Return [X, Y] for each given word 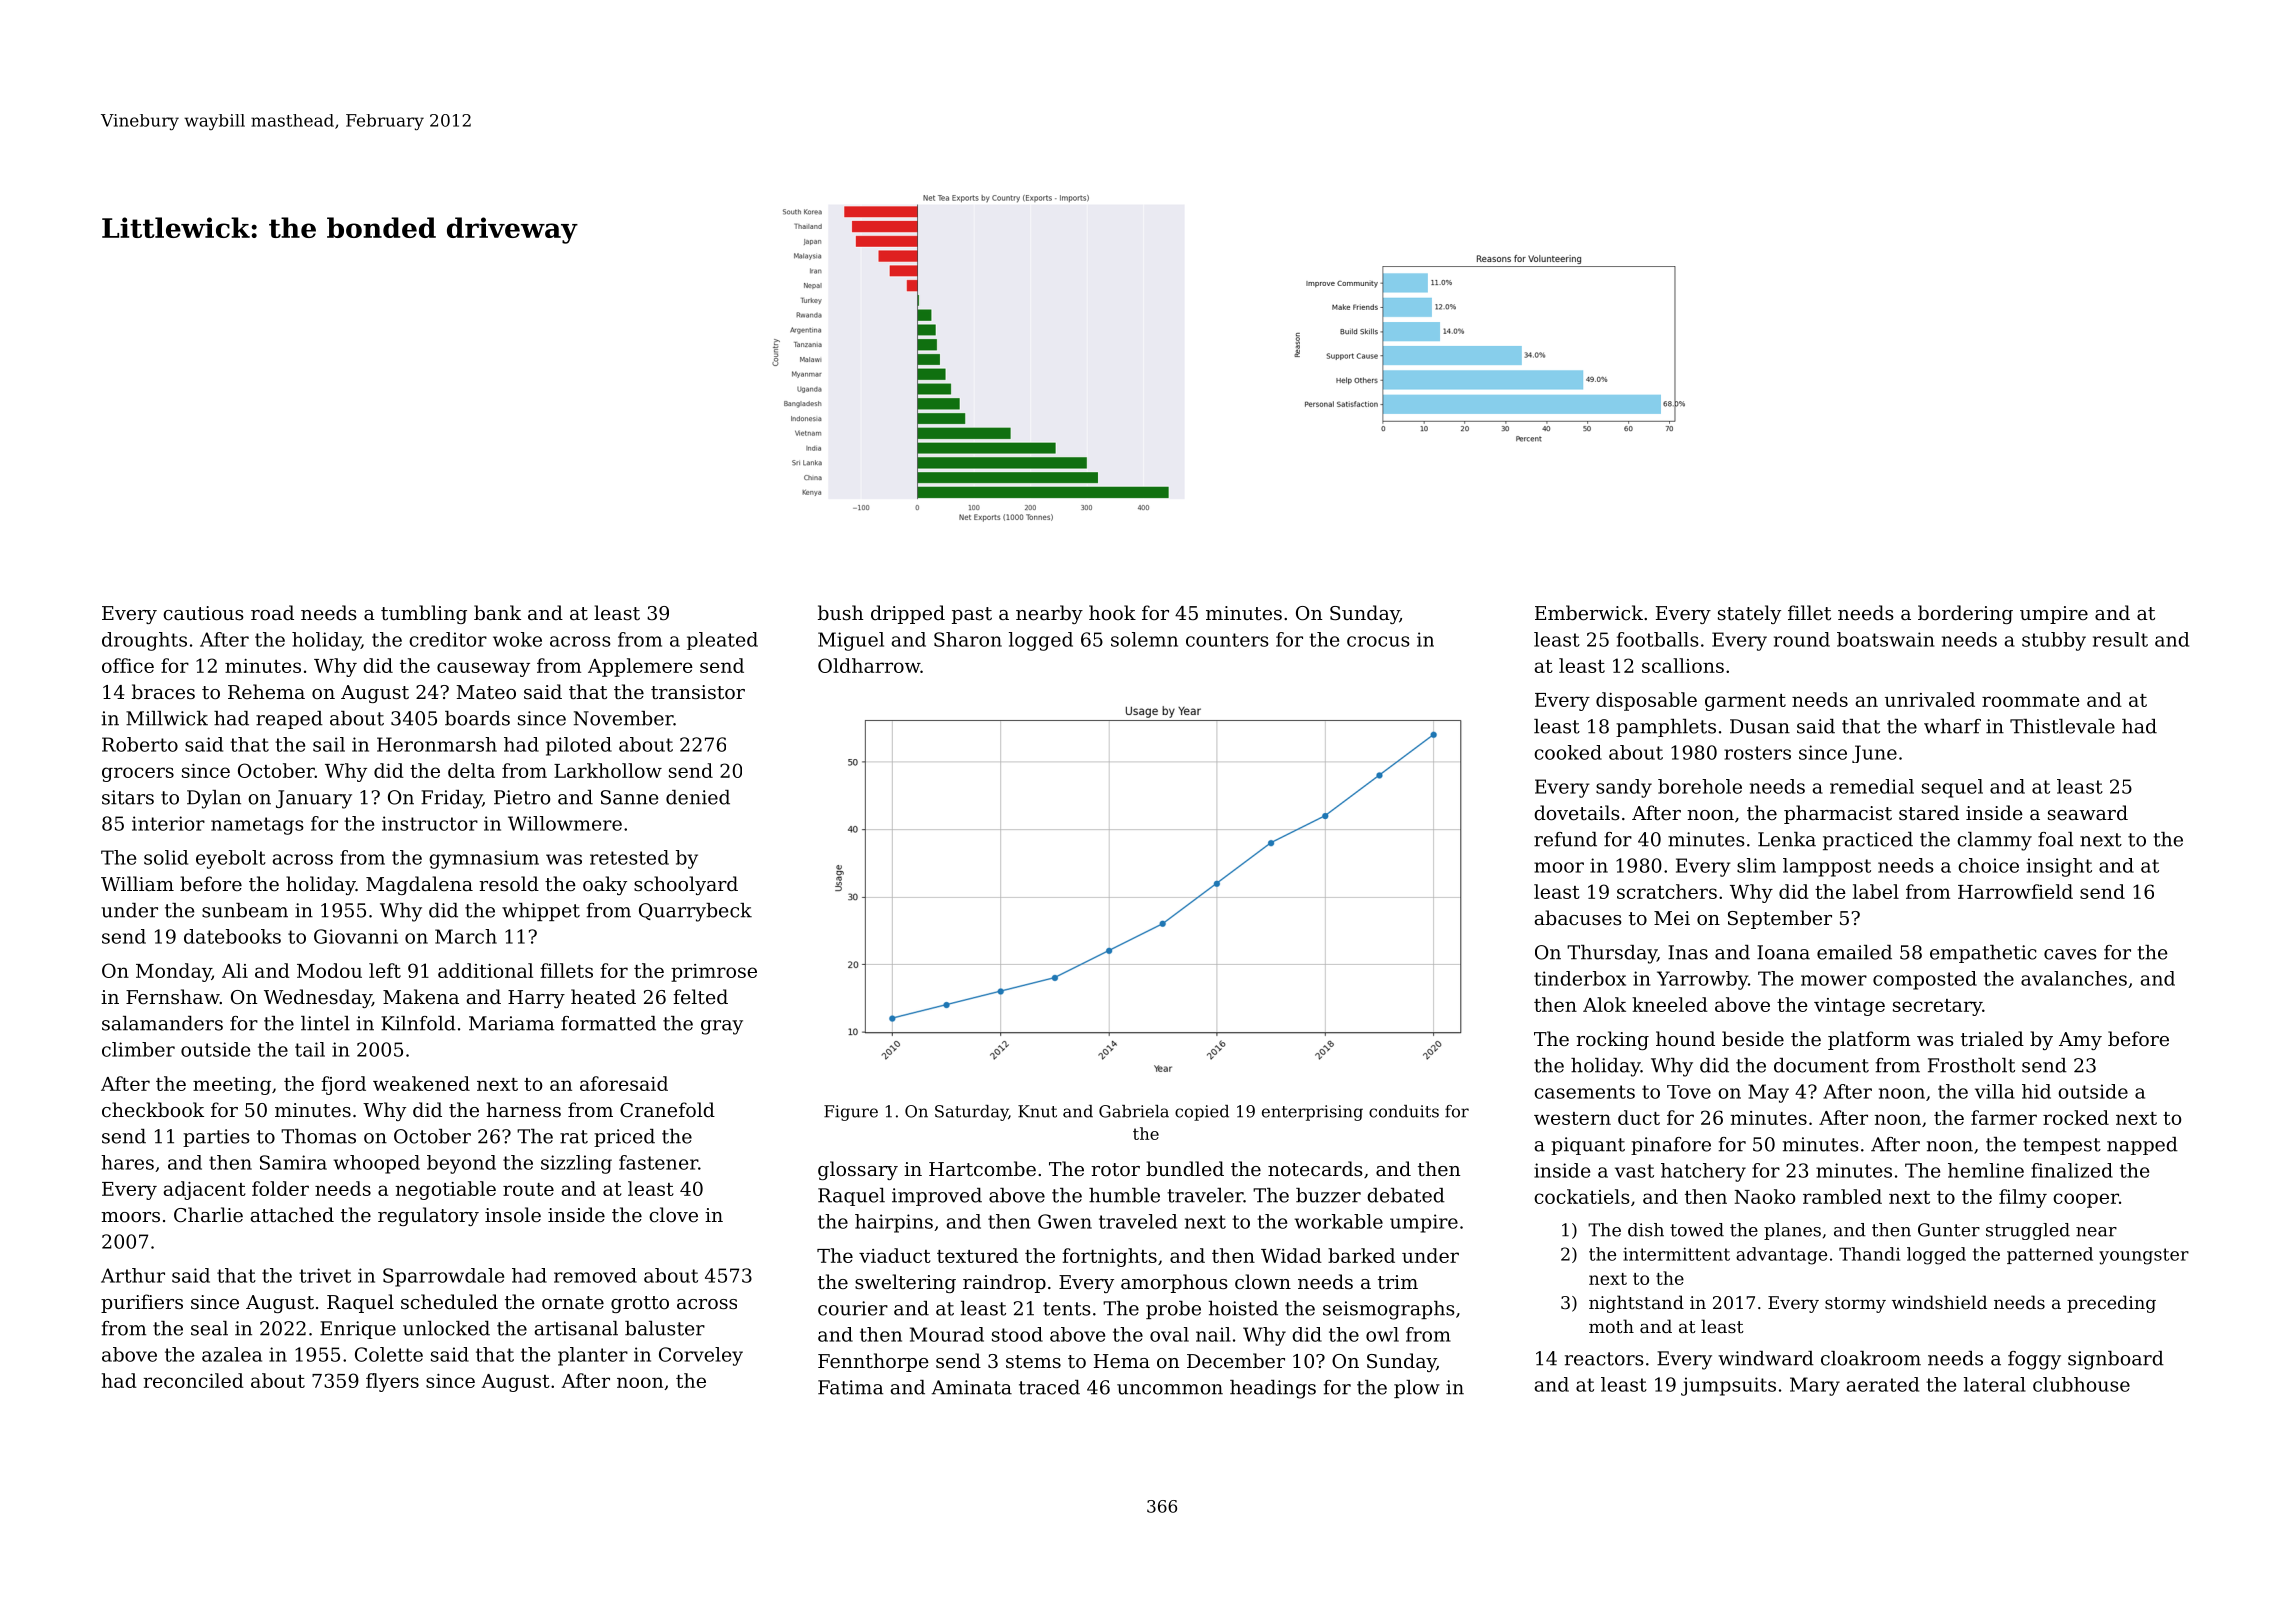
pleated [722, 641]
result [2120, 639]
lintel [325, 1023]
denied [698, 797]
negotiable [445, 1190]
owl [1382, 1334]
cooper [2086, 1200]
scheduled [449, 1301]
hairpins [894, 1223]
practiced [1868, 841]
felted [700, 996]
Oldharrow [869, 665]
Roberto [140, 744]
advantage [1781, 1256]
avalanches [2074, 978]
